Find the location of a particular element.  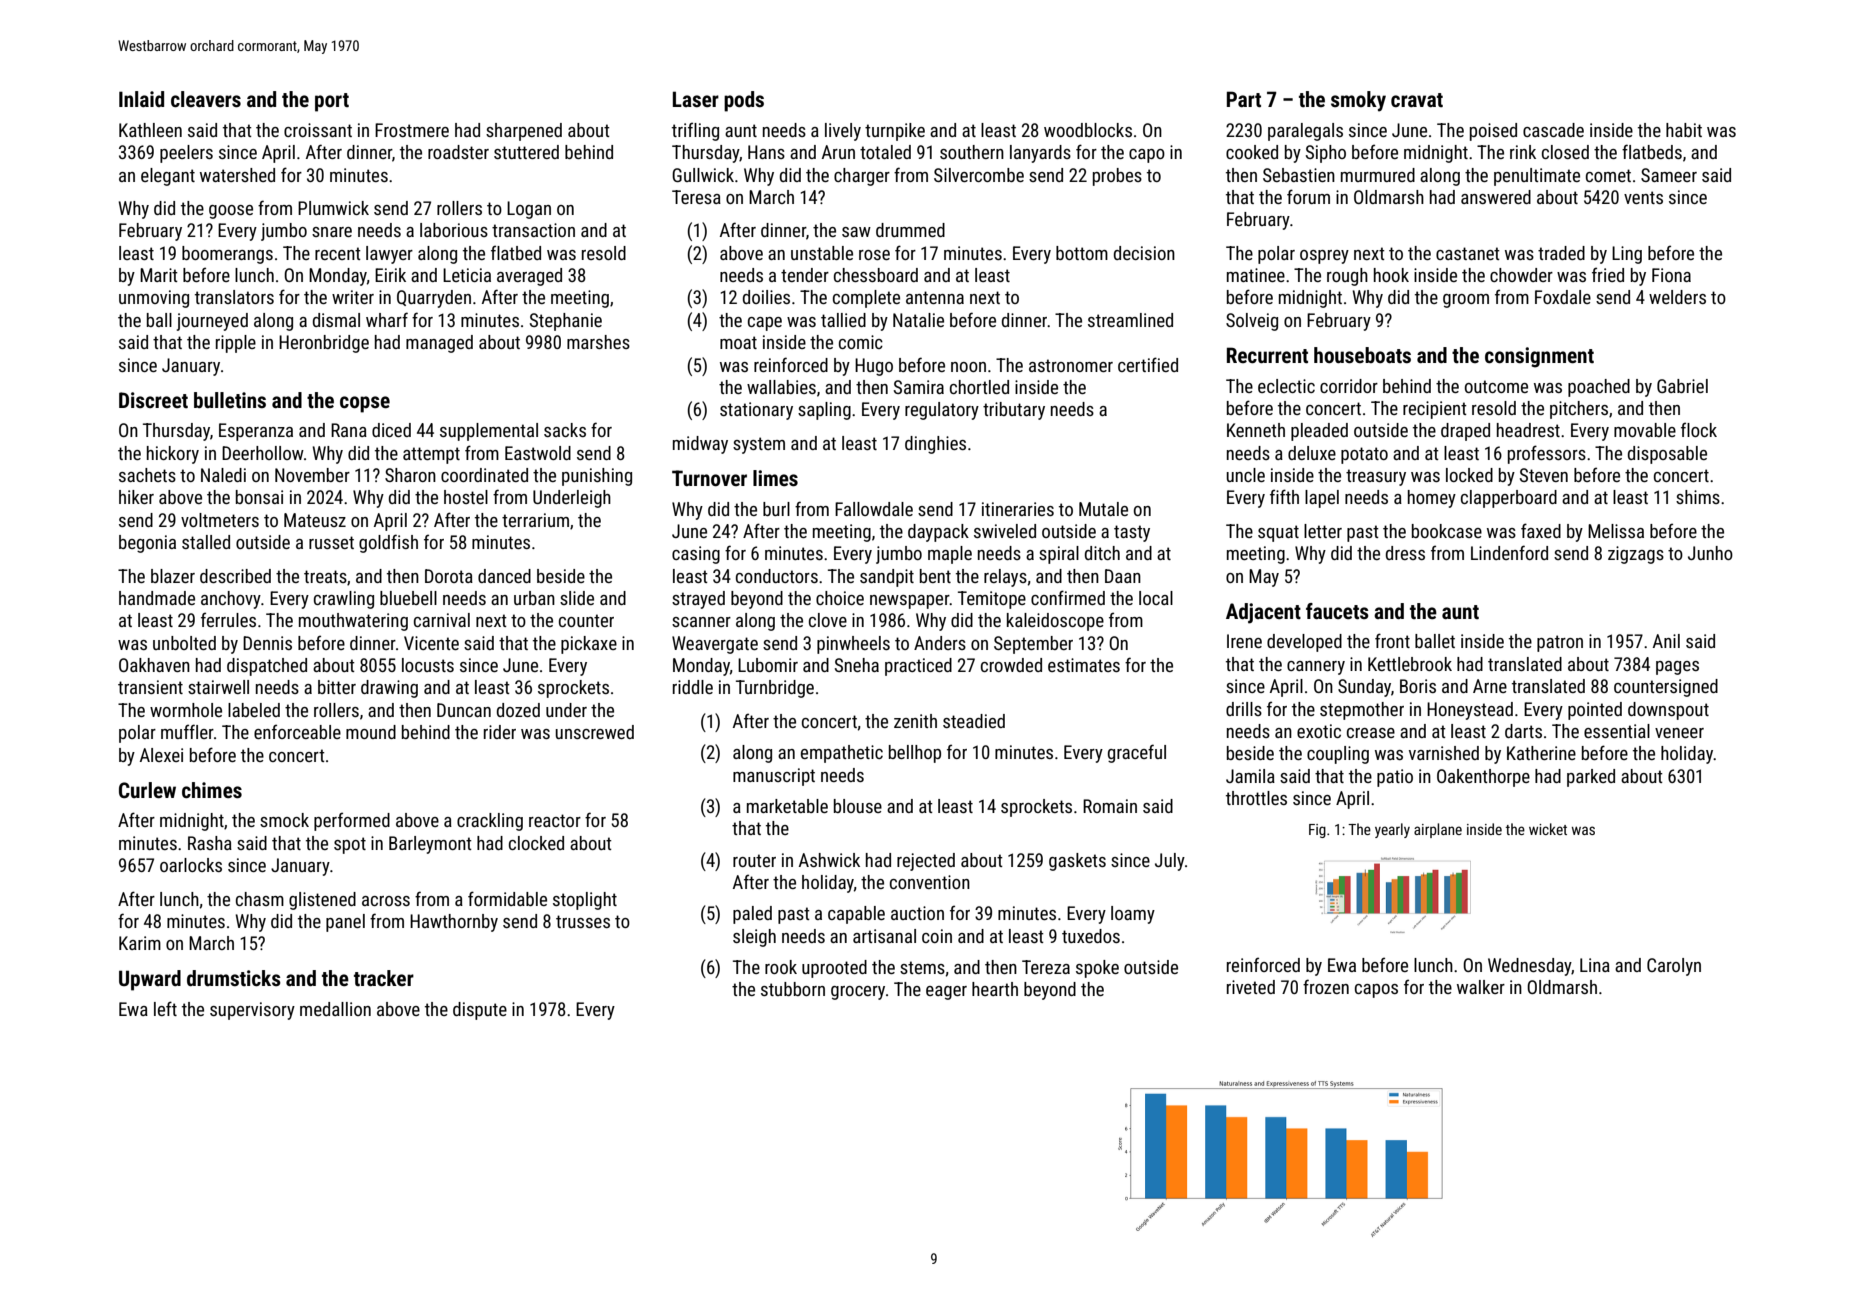

antenna is located at coordinates (935, 297).
